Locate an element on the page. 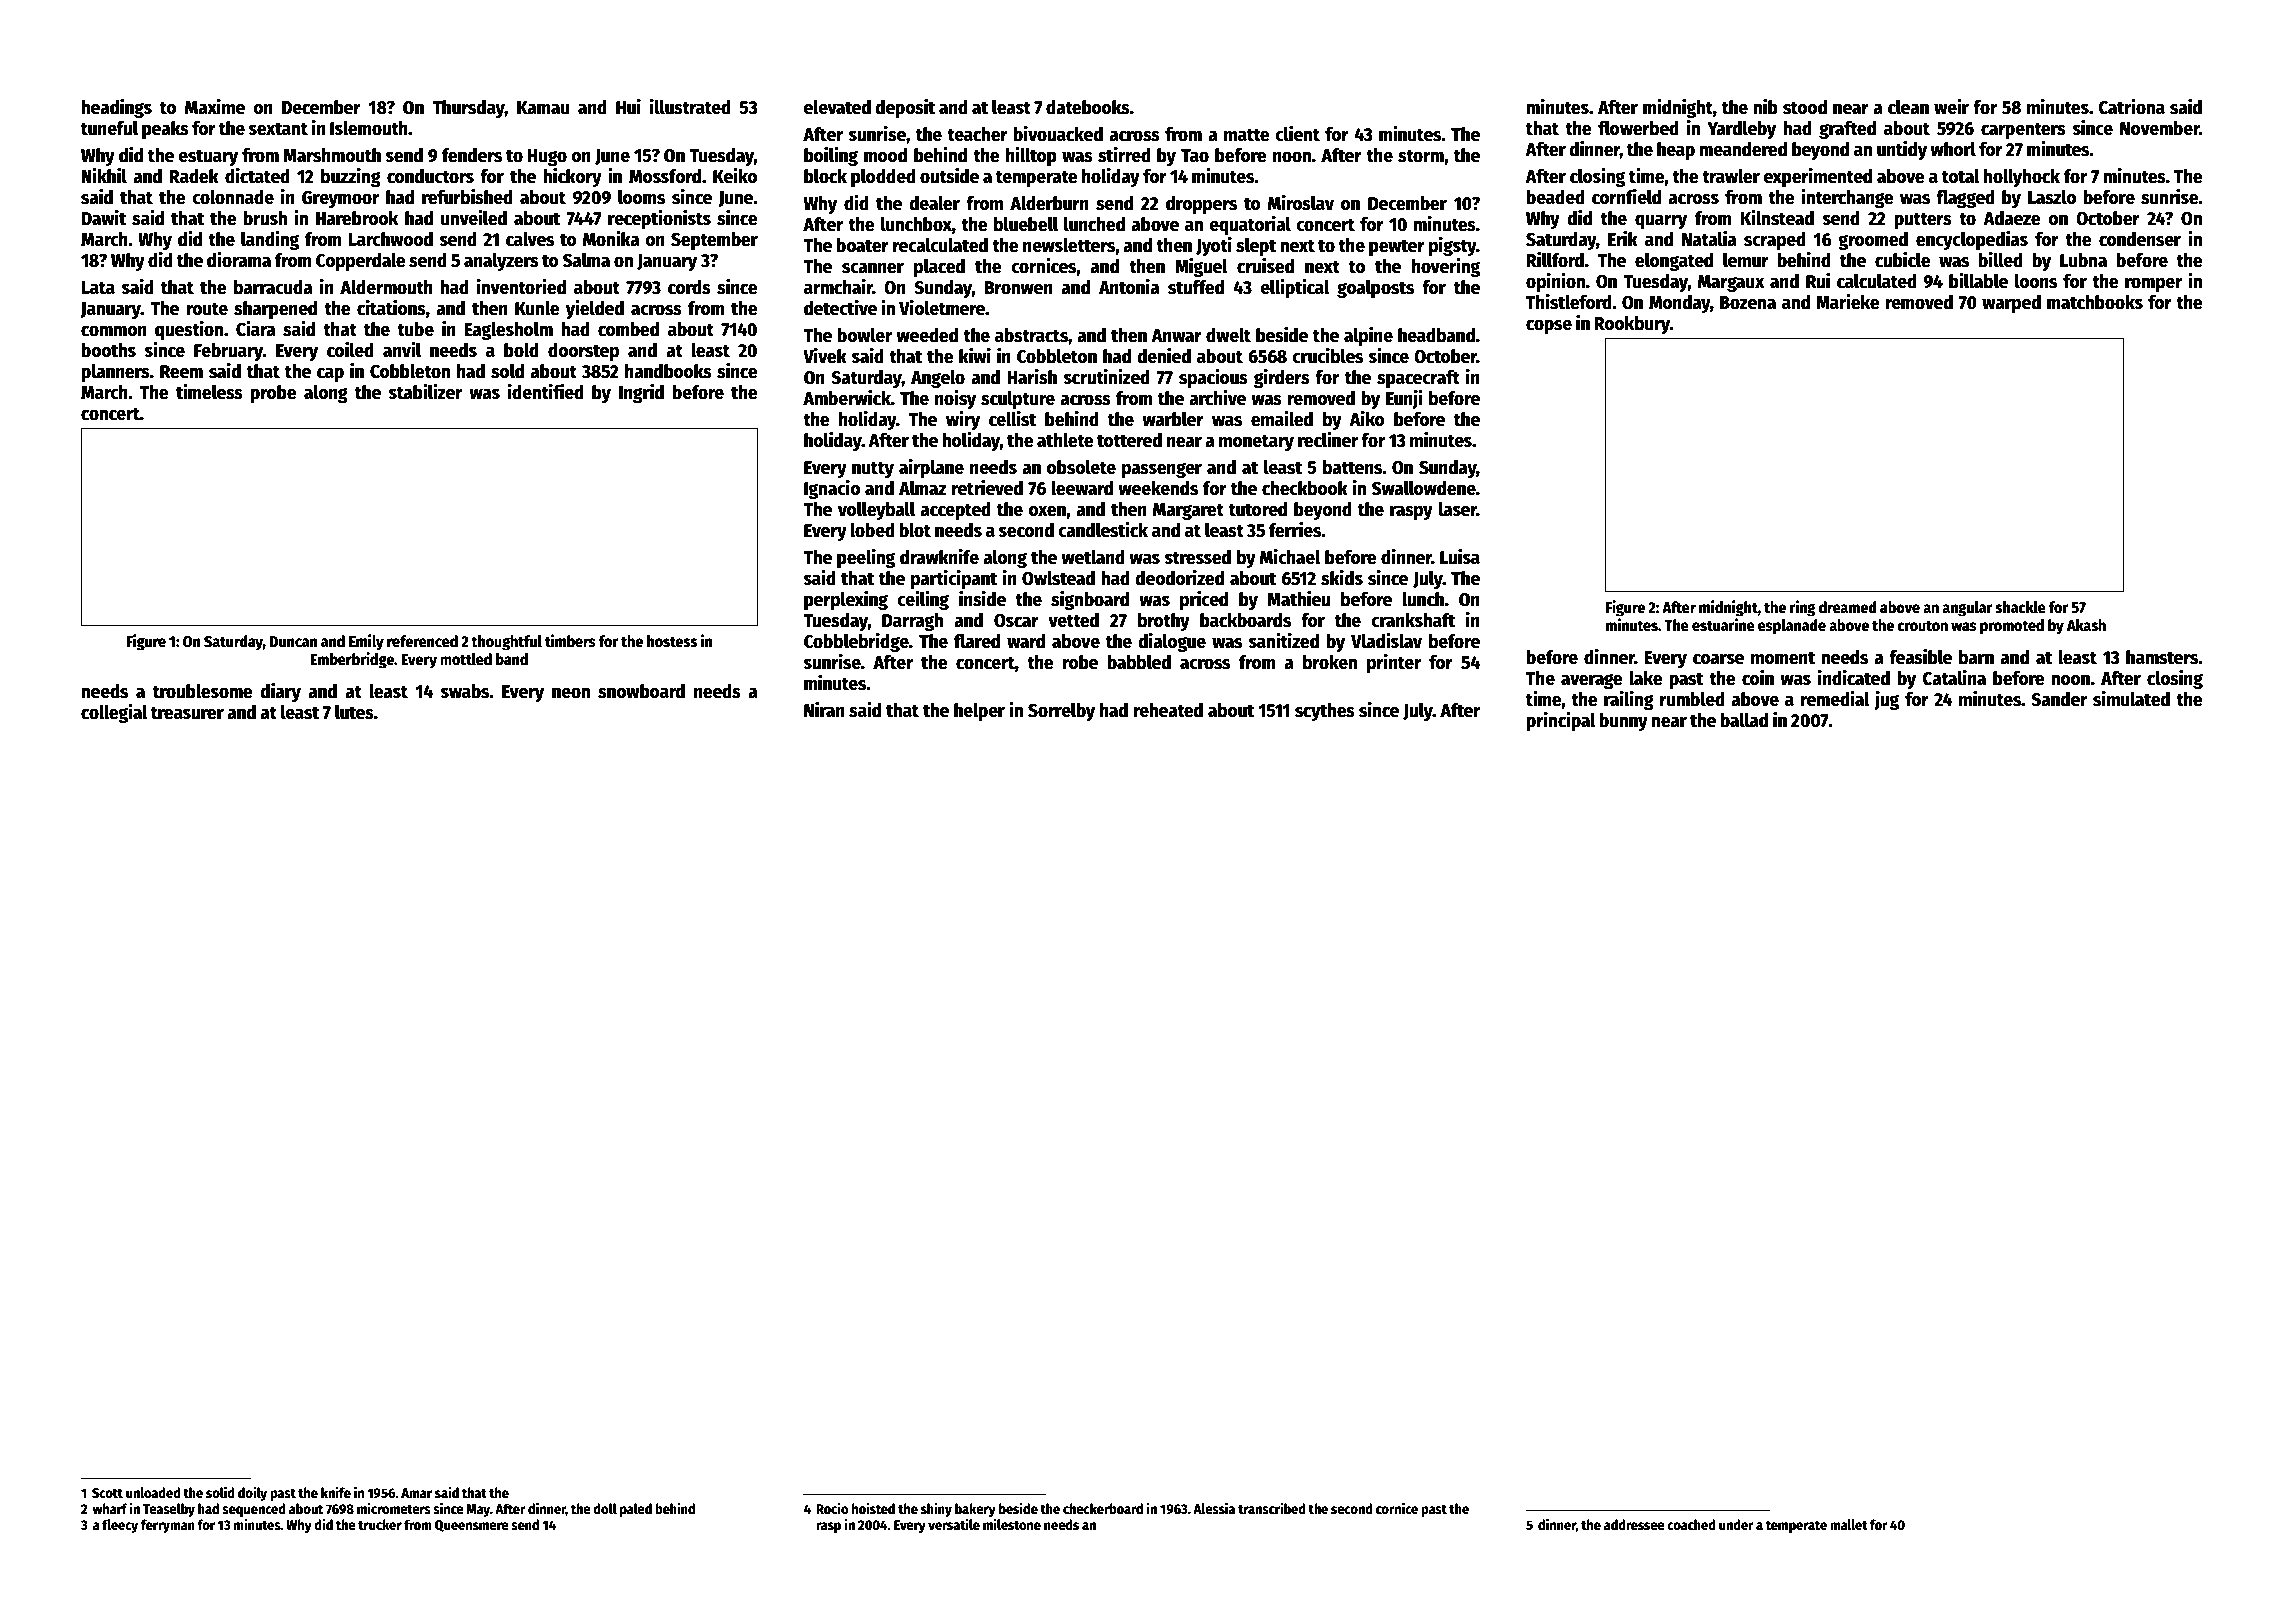 This document has width=2284, height=1615. nib is located at coordinates (1765, 107).
